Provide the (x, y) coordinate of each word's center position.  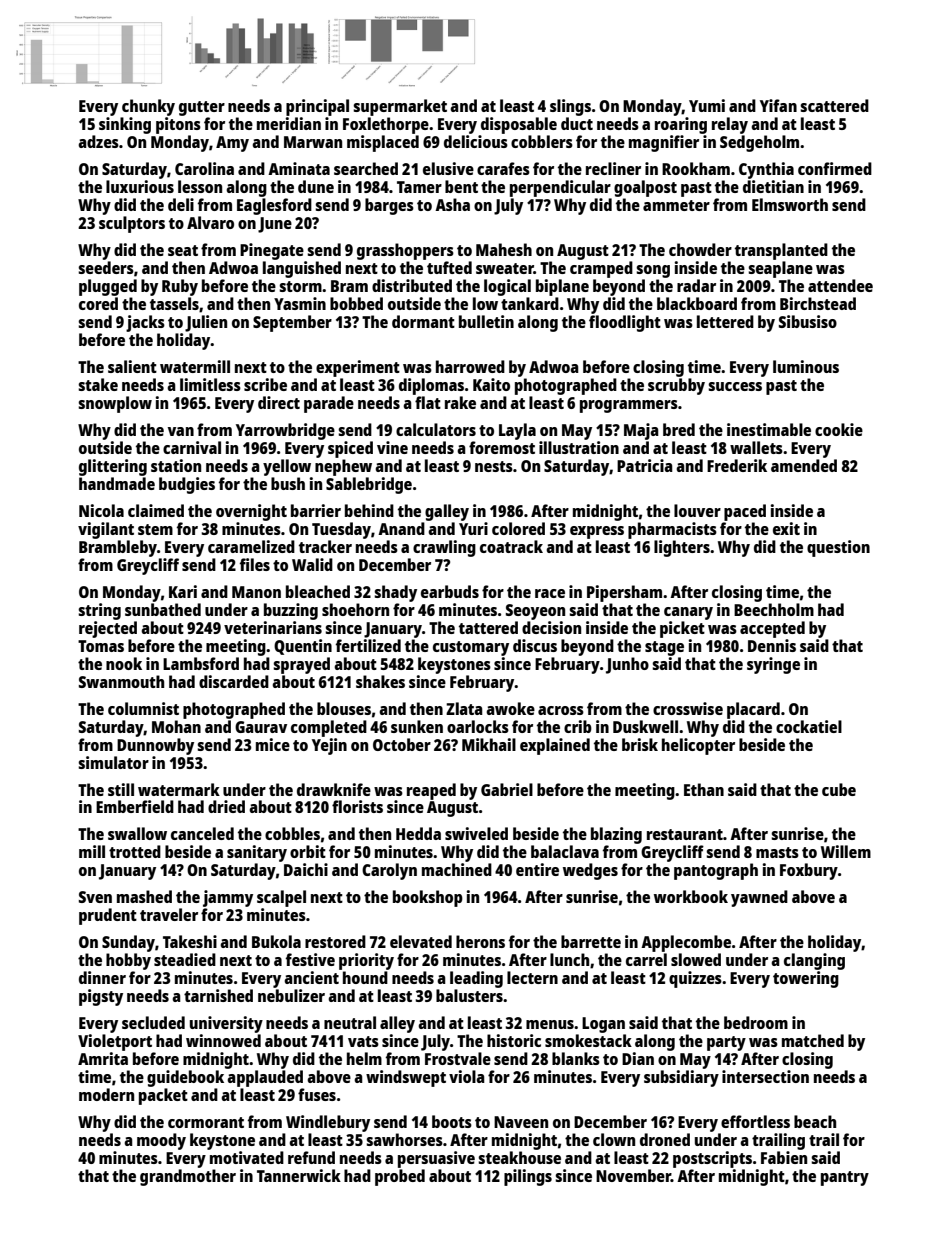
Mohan (176, 726)
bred (679, 429)
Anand (401, 528)
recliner (613, 168)
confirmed (835, 168)
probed (400, 1177)
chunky (148, 107)
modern (106, 1094)
